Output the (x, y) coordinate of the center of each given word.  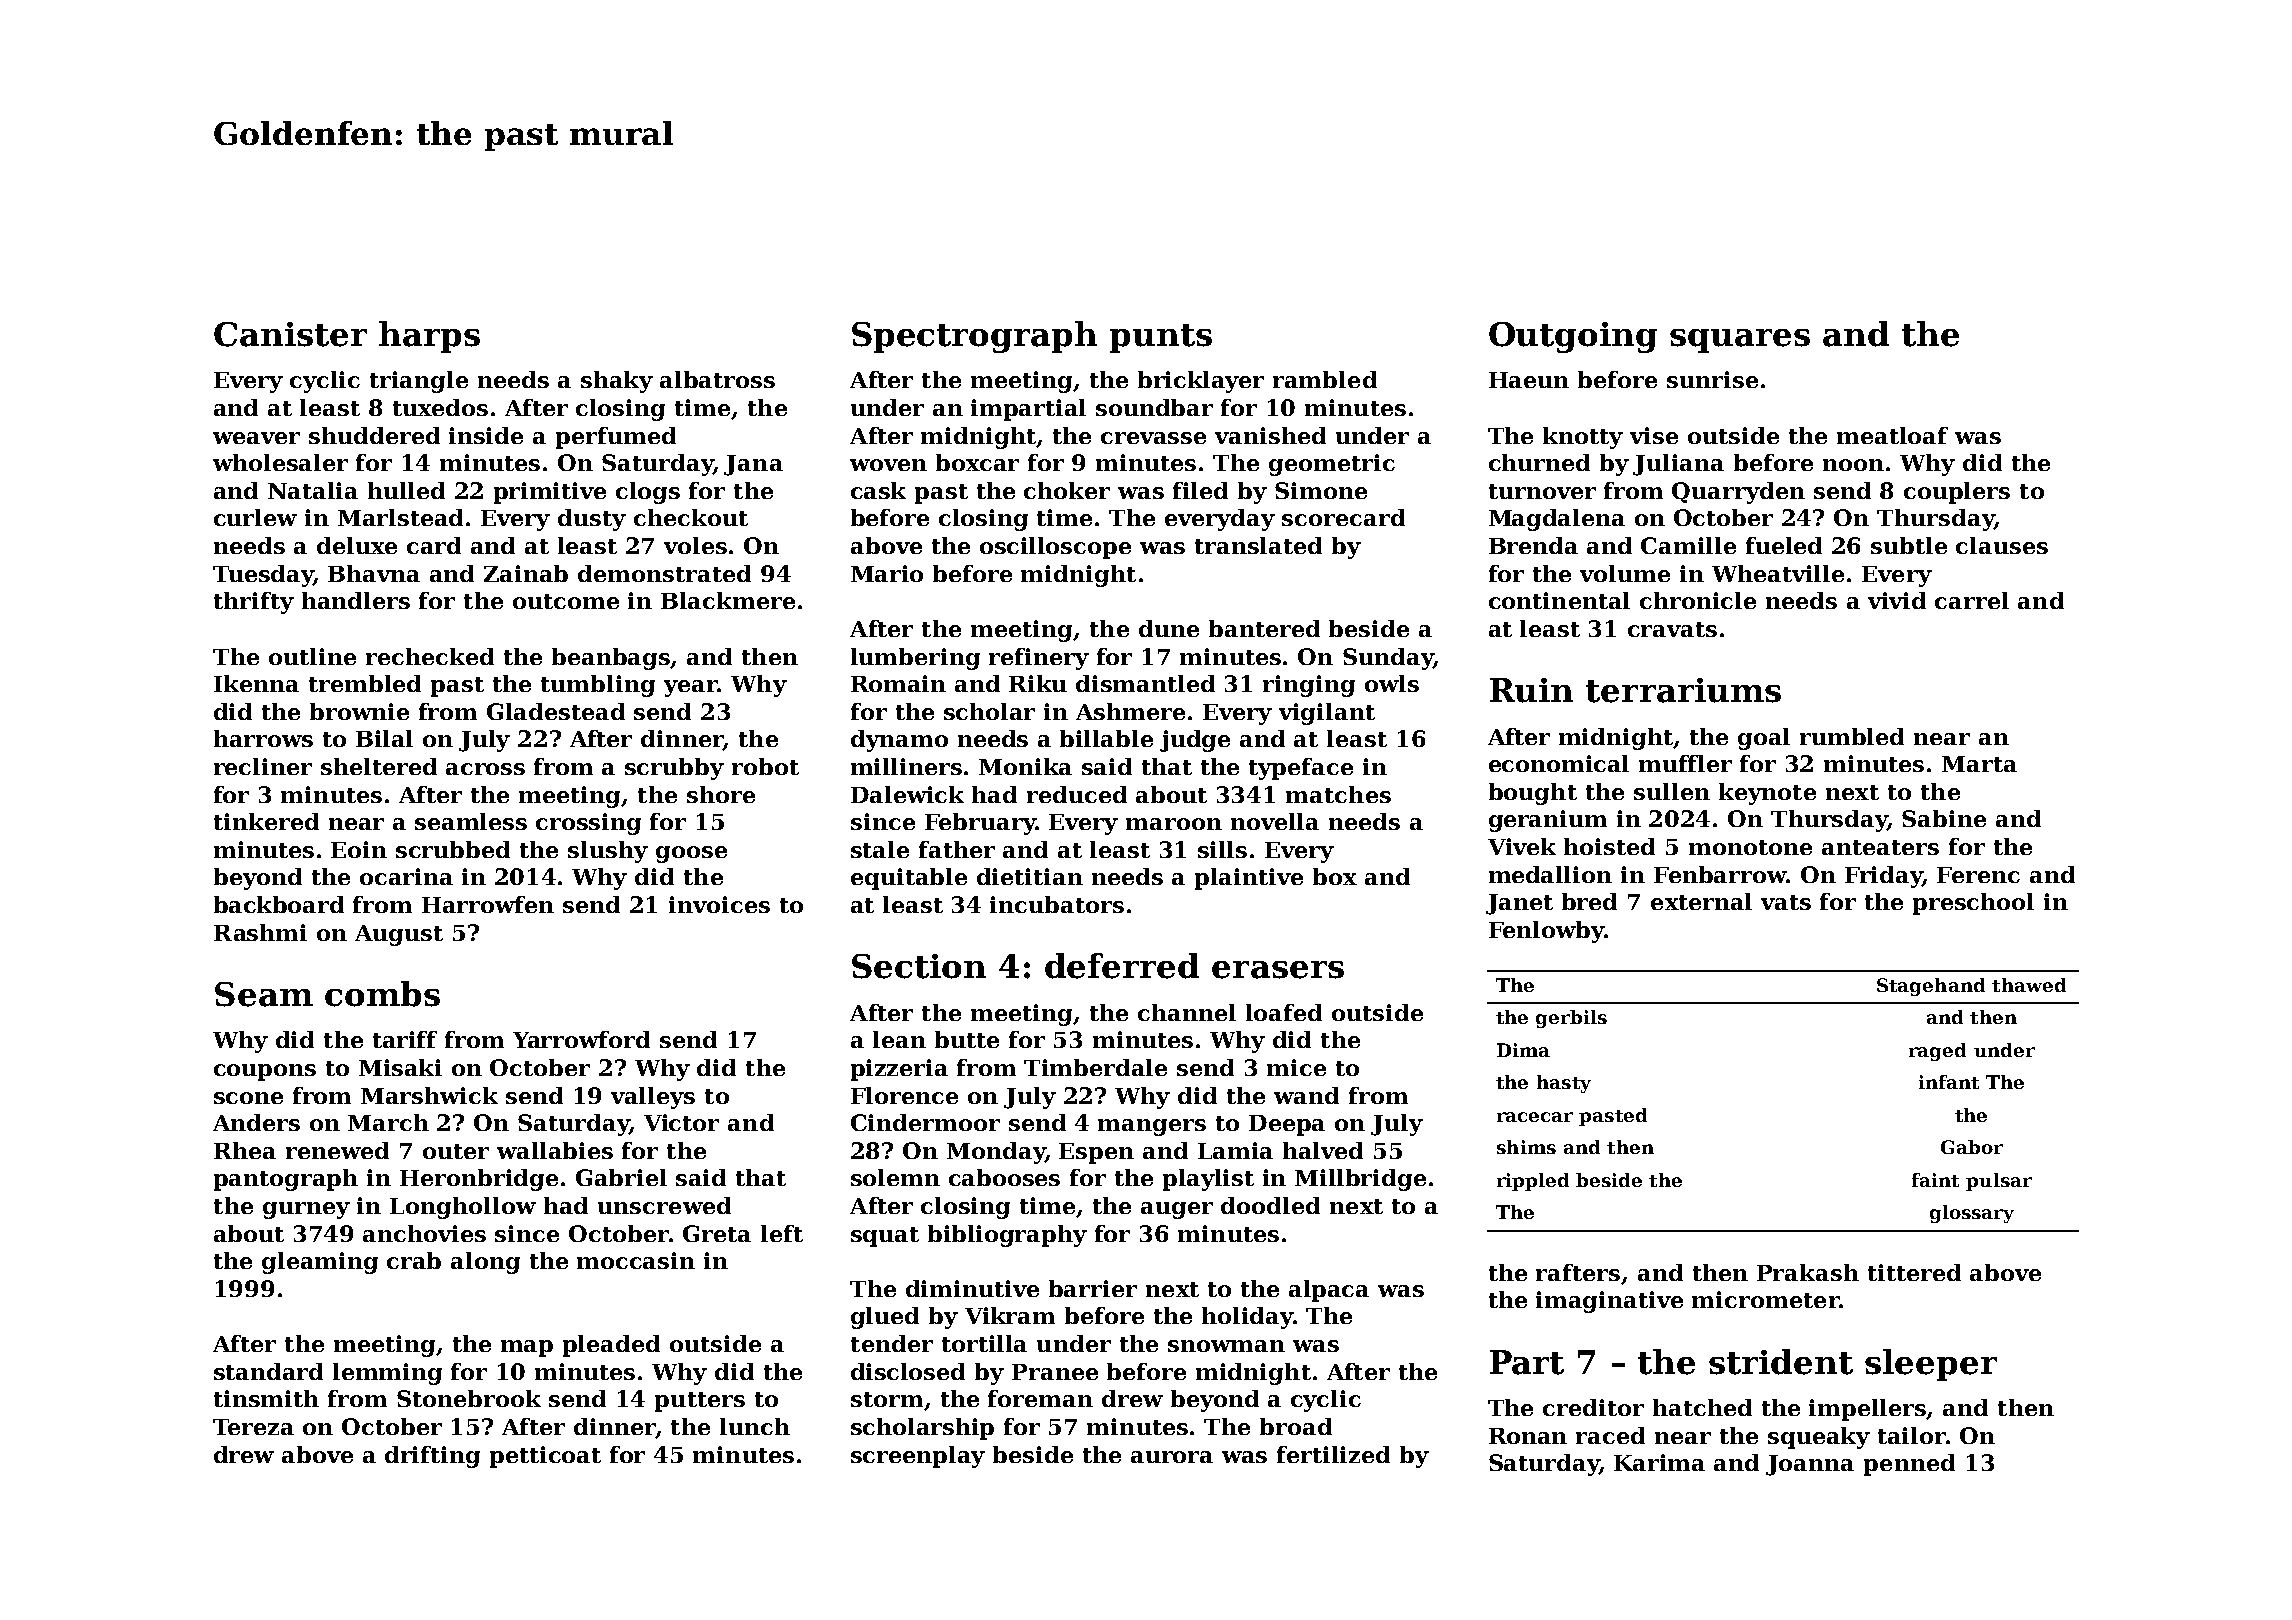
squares (1740, 341)
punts (1161, 338)
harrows (263, 738)
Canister (290, 334)
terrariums (1683, 690)
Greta (717, 1233)
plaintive (1249, 879)
